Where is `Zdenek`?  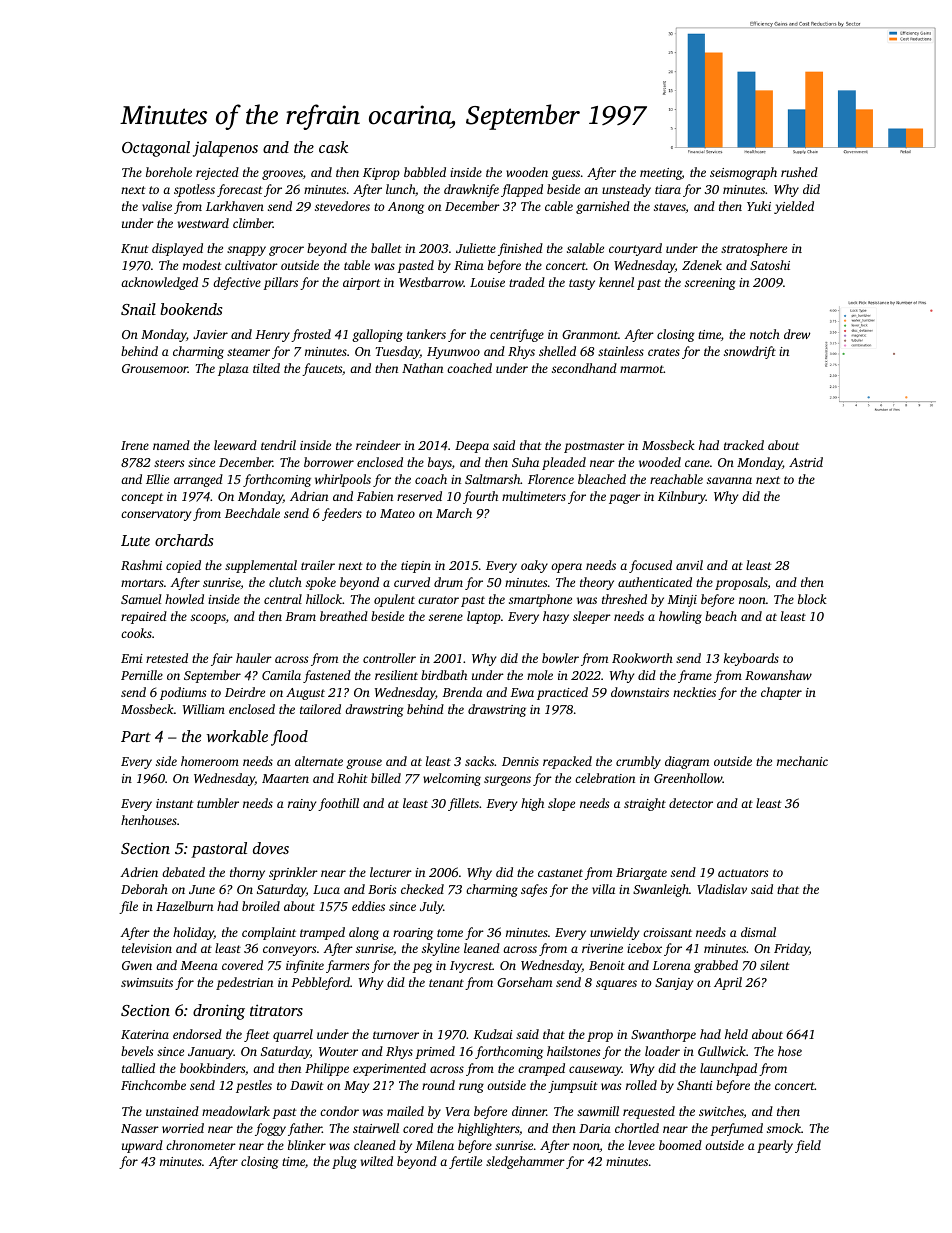
Zdenek is located at coordinates (702, 265).
